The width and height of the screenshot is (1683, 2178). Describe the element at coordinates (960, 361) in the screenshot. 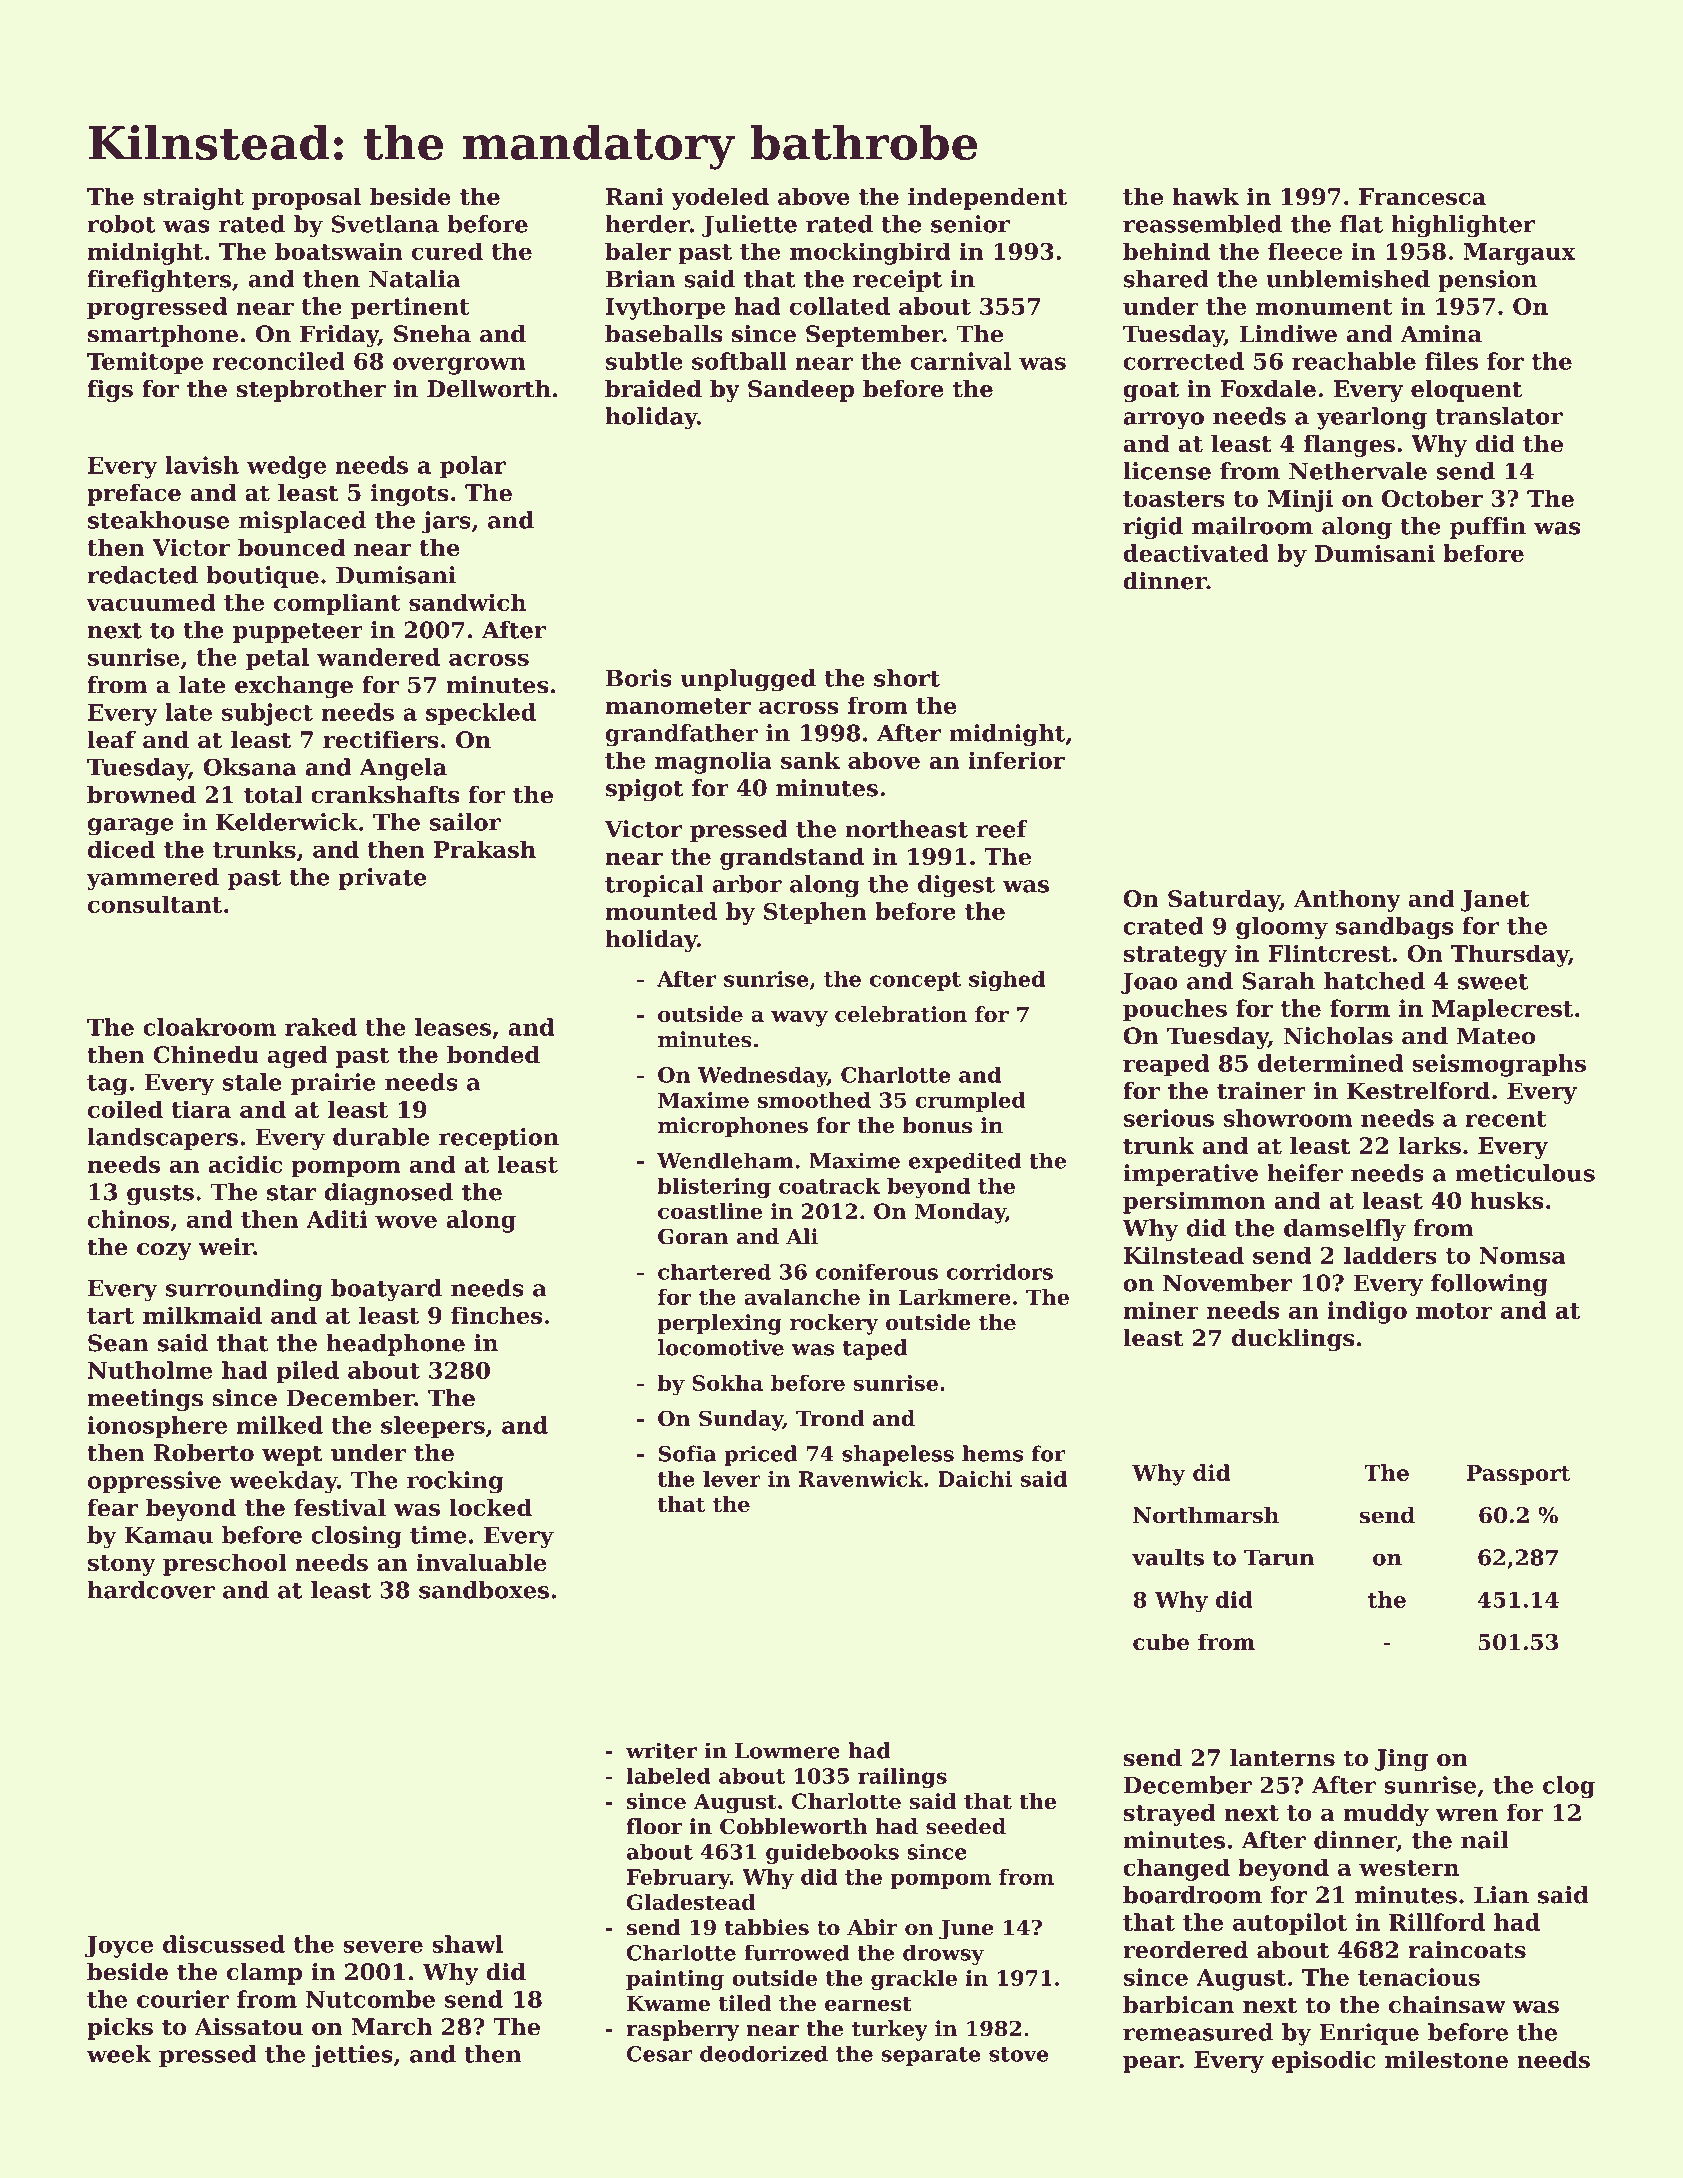

I see `carnival` at that location.
